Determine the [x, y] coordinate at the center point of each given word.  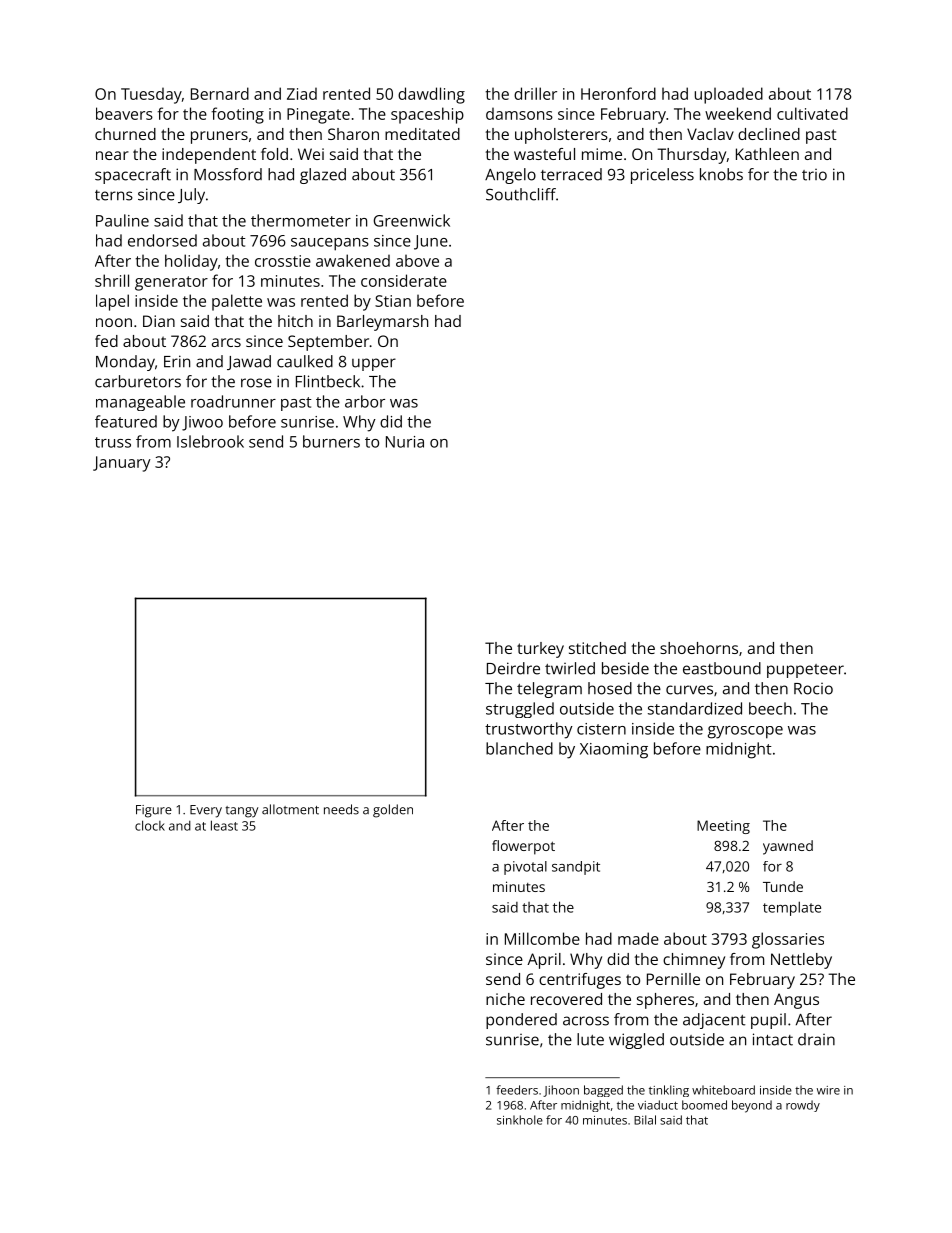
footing [238, 115]
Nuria [405, 442]
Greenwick [412, 220]
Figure [154, 811]
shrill [112, 280]
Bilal [645, 1120]
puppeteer [805, 671]
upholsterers [561, 136]
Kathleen [767, 154]
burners [331, 441]
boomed [704, 1105]
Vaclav [710, 134]
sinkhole [520, 1120]
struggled [520, 710]
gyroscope [745, 732]
